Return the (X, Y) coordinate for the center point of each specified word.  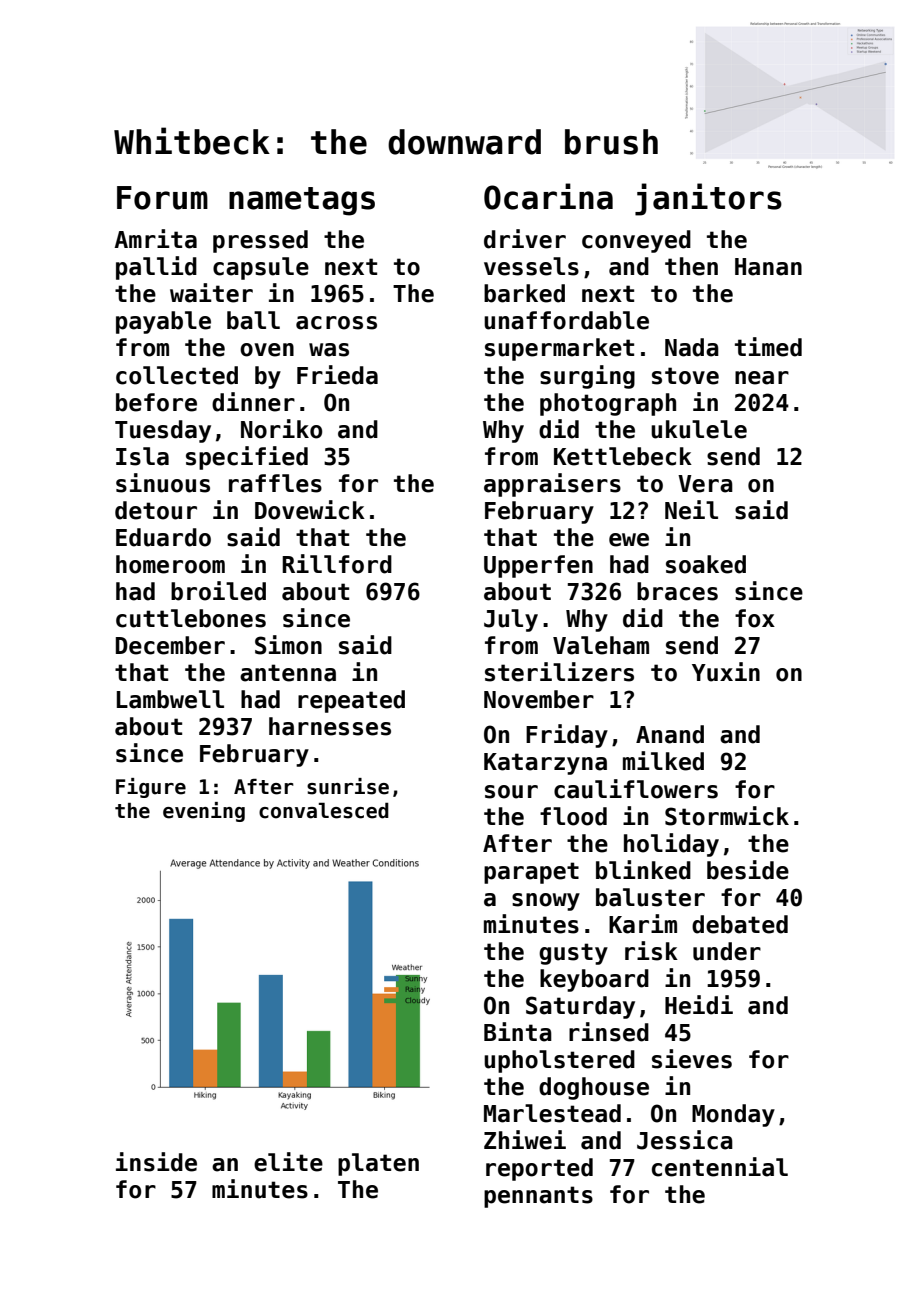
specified (247, 458)
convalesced (324, 810)
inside (156, 1162)
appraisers (552, 485)
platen (378, 1164)
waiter (211, 293)
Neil (691, 510)
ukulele (699, 429)
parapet (531, 873)
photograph (608, 404)
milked (663, 761)
